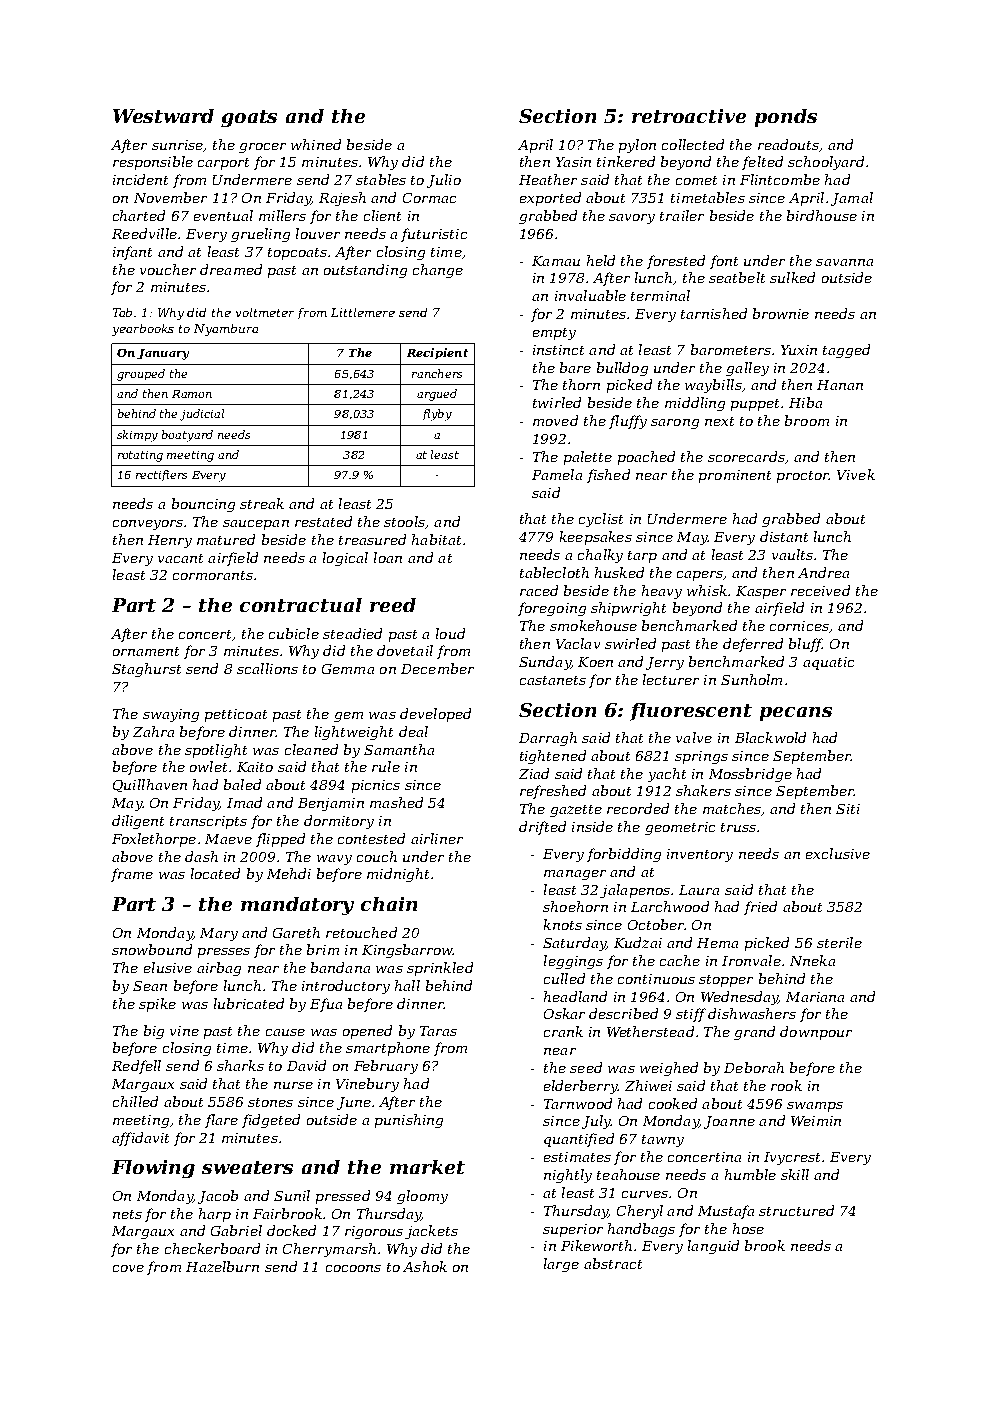  What do you see at coordinates (548, 739) in the document?
I see `Darragh` at bounding box center [548, 739].
